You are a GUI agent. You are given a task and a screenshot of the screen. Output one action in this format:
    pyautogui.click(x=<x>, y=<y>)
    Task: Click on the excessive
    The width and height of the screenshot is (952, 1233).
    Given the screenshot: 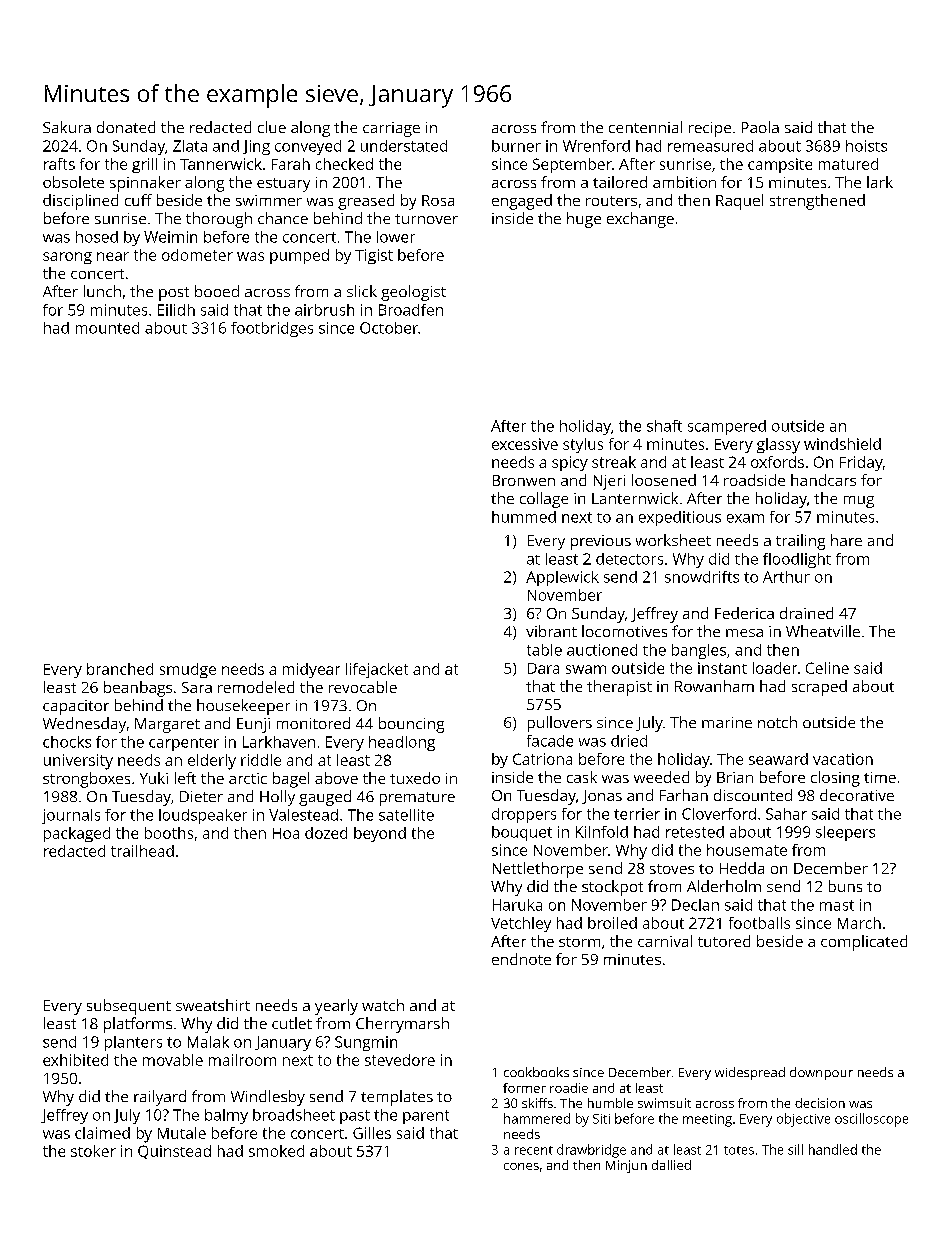 What is the action you would take?
    pyautogui.click(x=525, y=444)
